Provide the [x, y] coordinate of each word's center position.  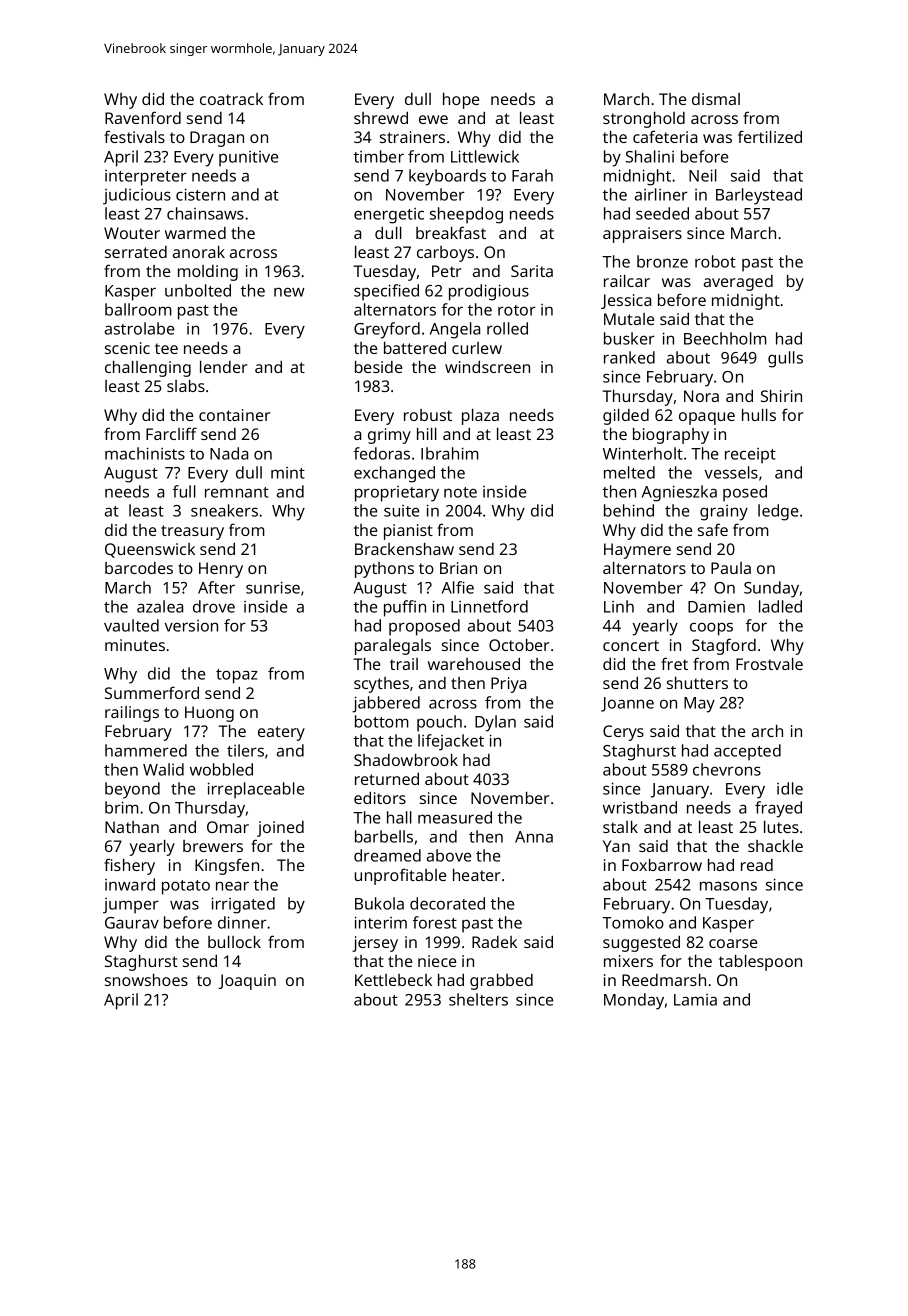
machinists [145, 453]
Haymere [637, 551]
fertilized [770, 136]
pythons [384, 570]
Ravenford [143, 117]
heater [477, 875]
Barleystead [759, 196]
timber [379, 156]
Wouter [132, 233]
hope [461, 101]
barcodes [139, 568]
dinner [242, 922]
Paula [731, 568]
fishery [129, 866]
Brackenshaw [404, 549]
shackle [775, 846]
